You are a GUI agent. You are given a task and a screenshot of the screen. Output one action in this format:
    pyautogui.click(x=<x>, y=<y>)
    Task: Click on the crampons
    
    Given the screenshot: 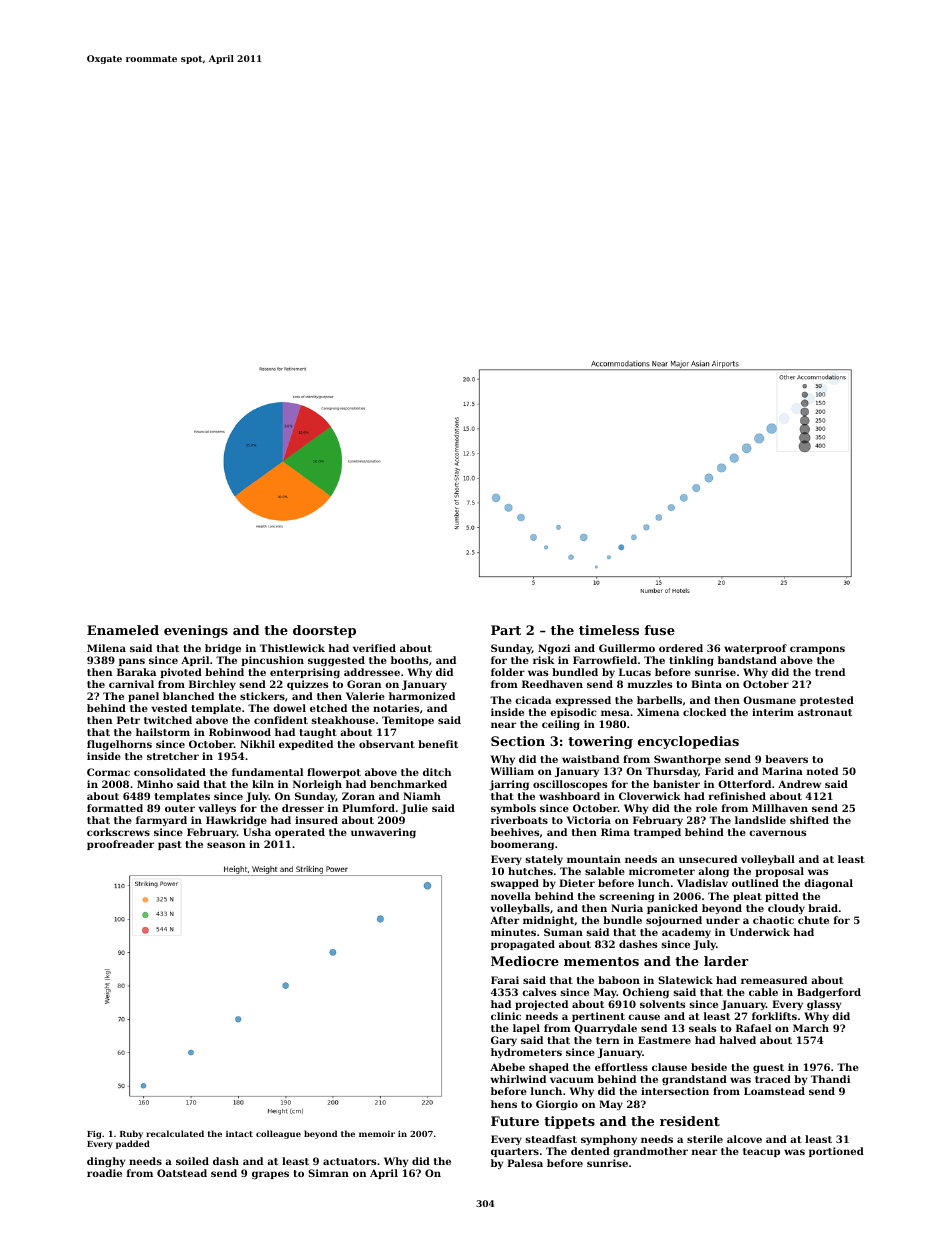 What is the action you would take?
    pyautogui.click(x=817, y=650)
